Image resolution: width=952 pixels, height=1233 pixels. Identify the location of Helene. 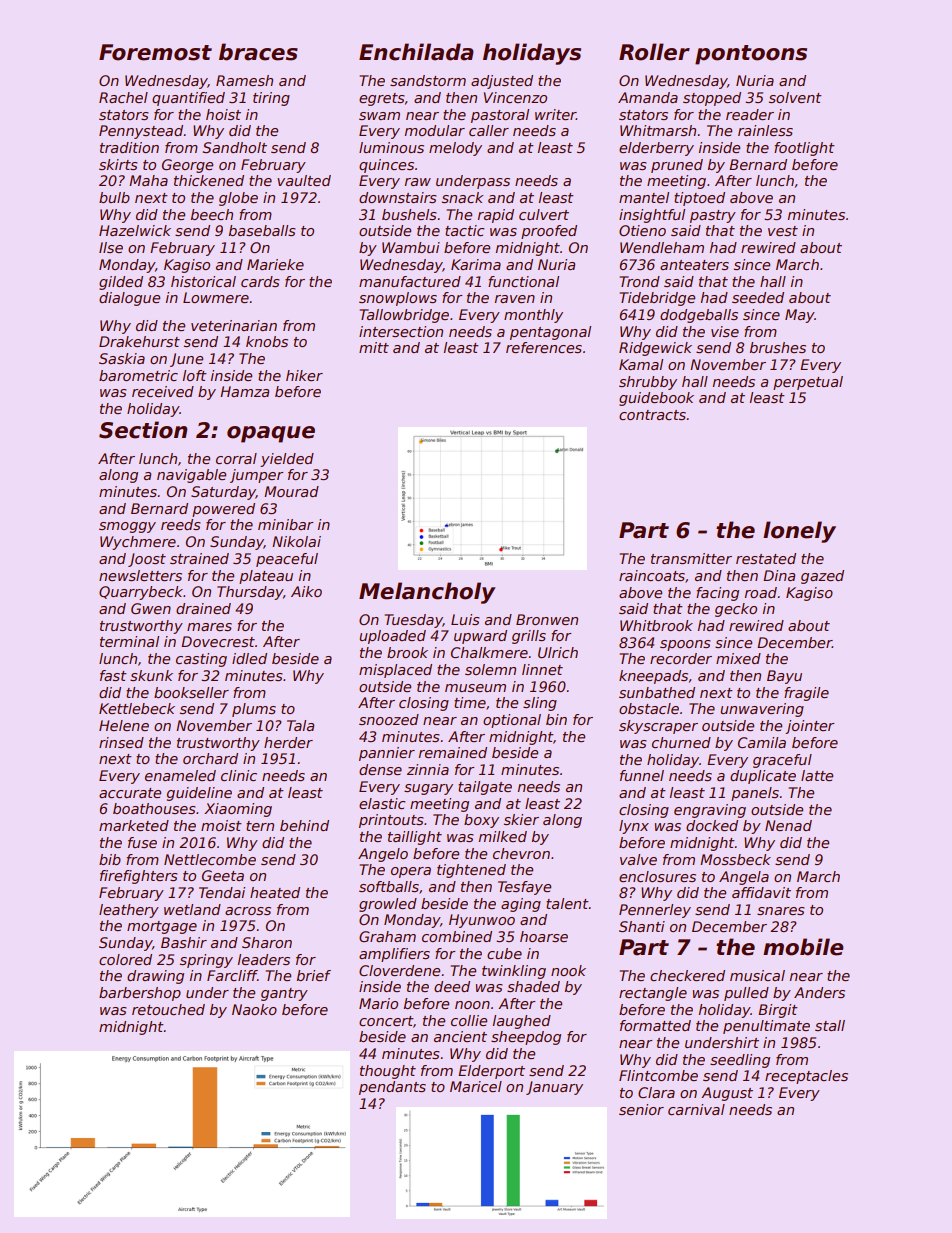
(124, 725).
